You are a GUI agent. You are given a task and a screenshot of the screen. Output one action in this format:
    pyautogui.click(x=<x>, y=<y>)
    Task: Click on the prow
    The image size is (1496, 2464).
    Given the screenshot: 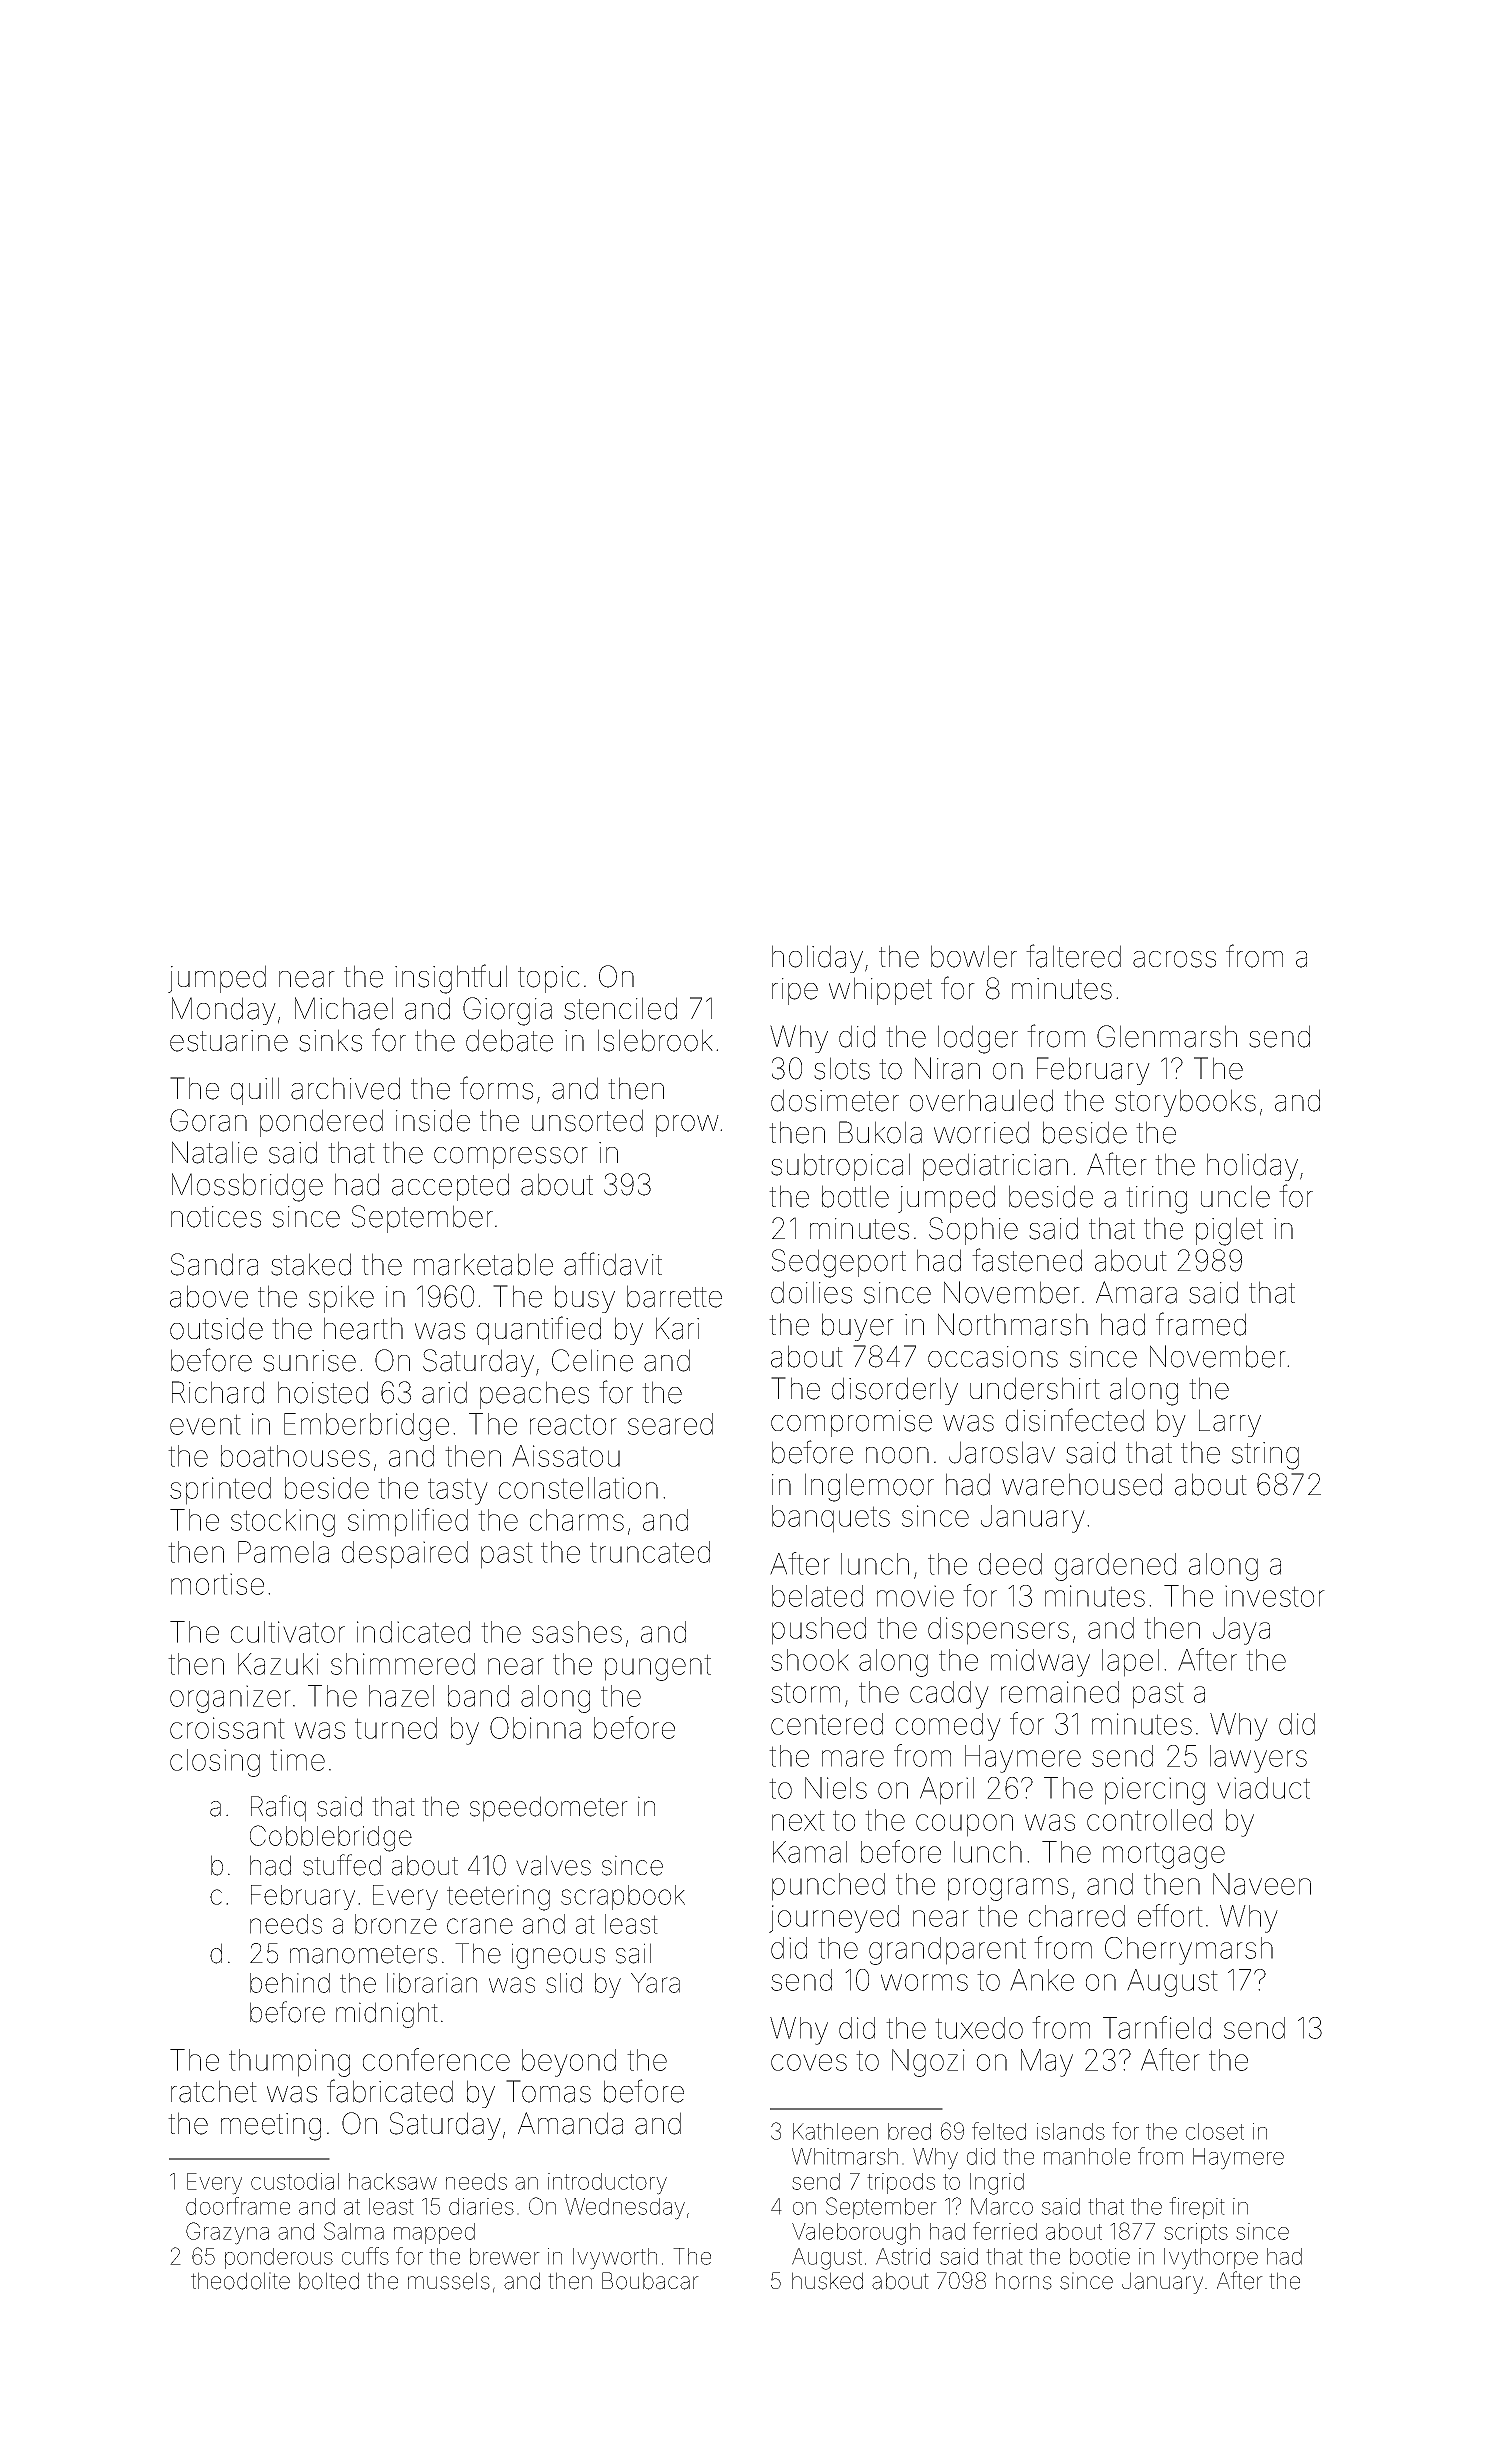 What is the action you would take?
    pyautogui.click(x=687, y=1126)
